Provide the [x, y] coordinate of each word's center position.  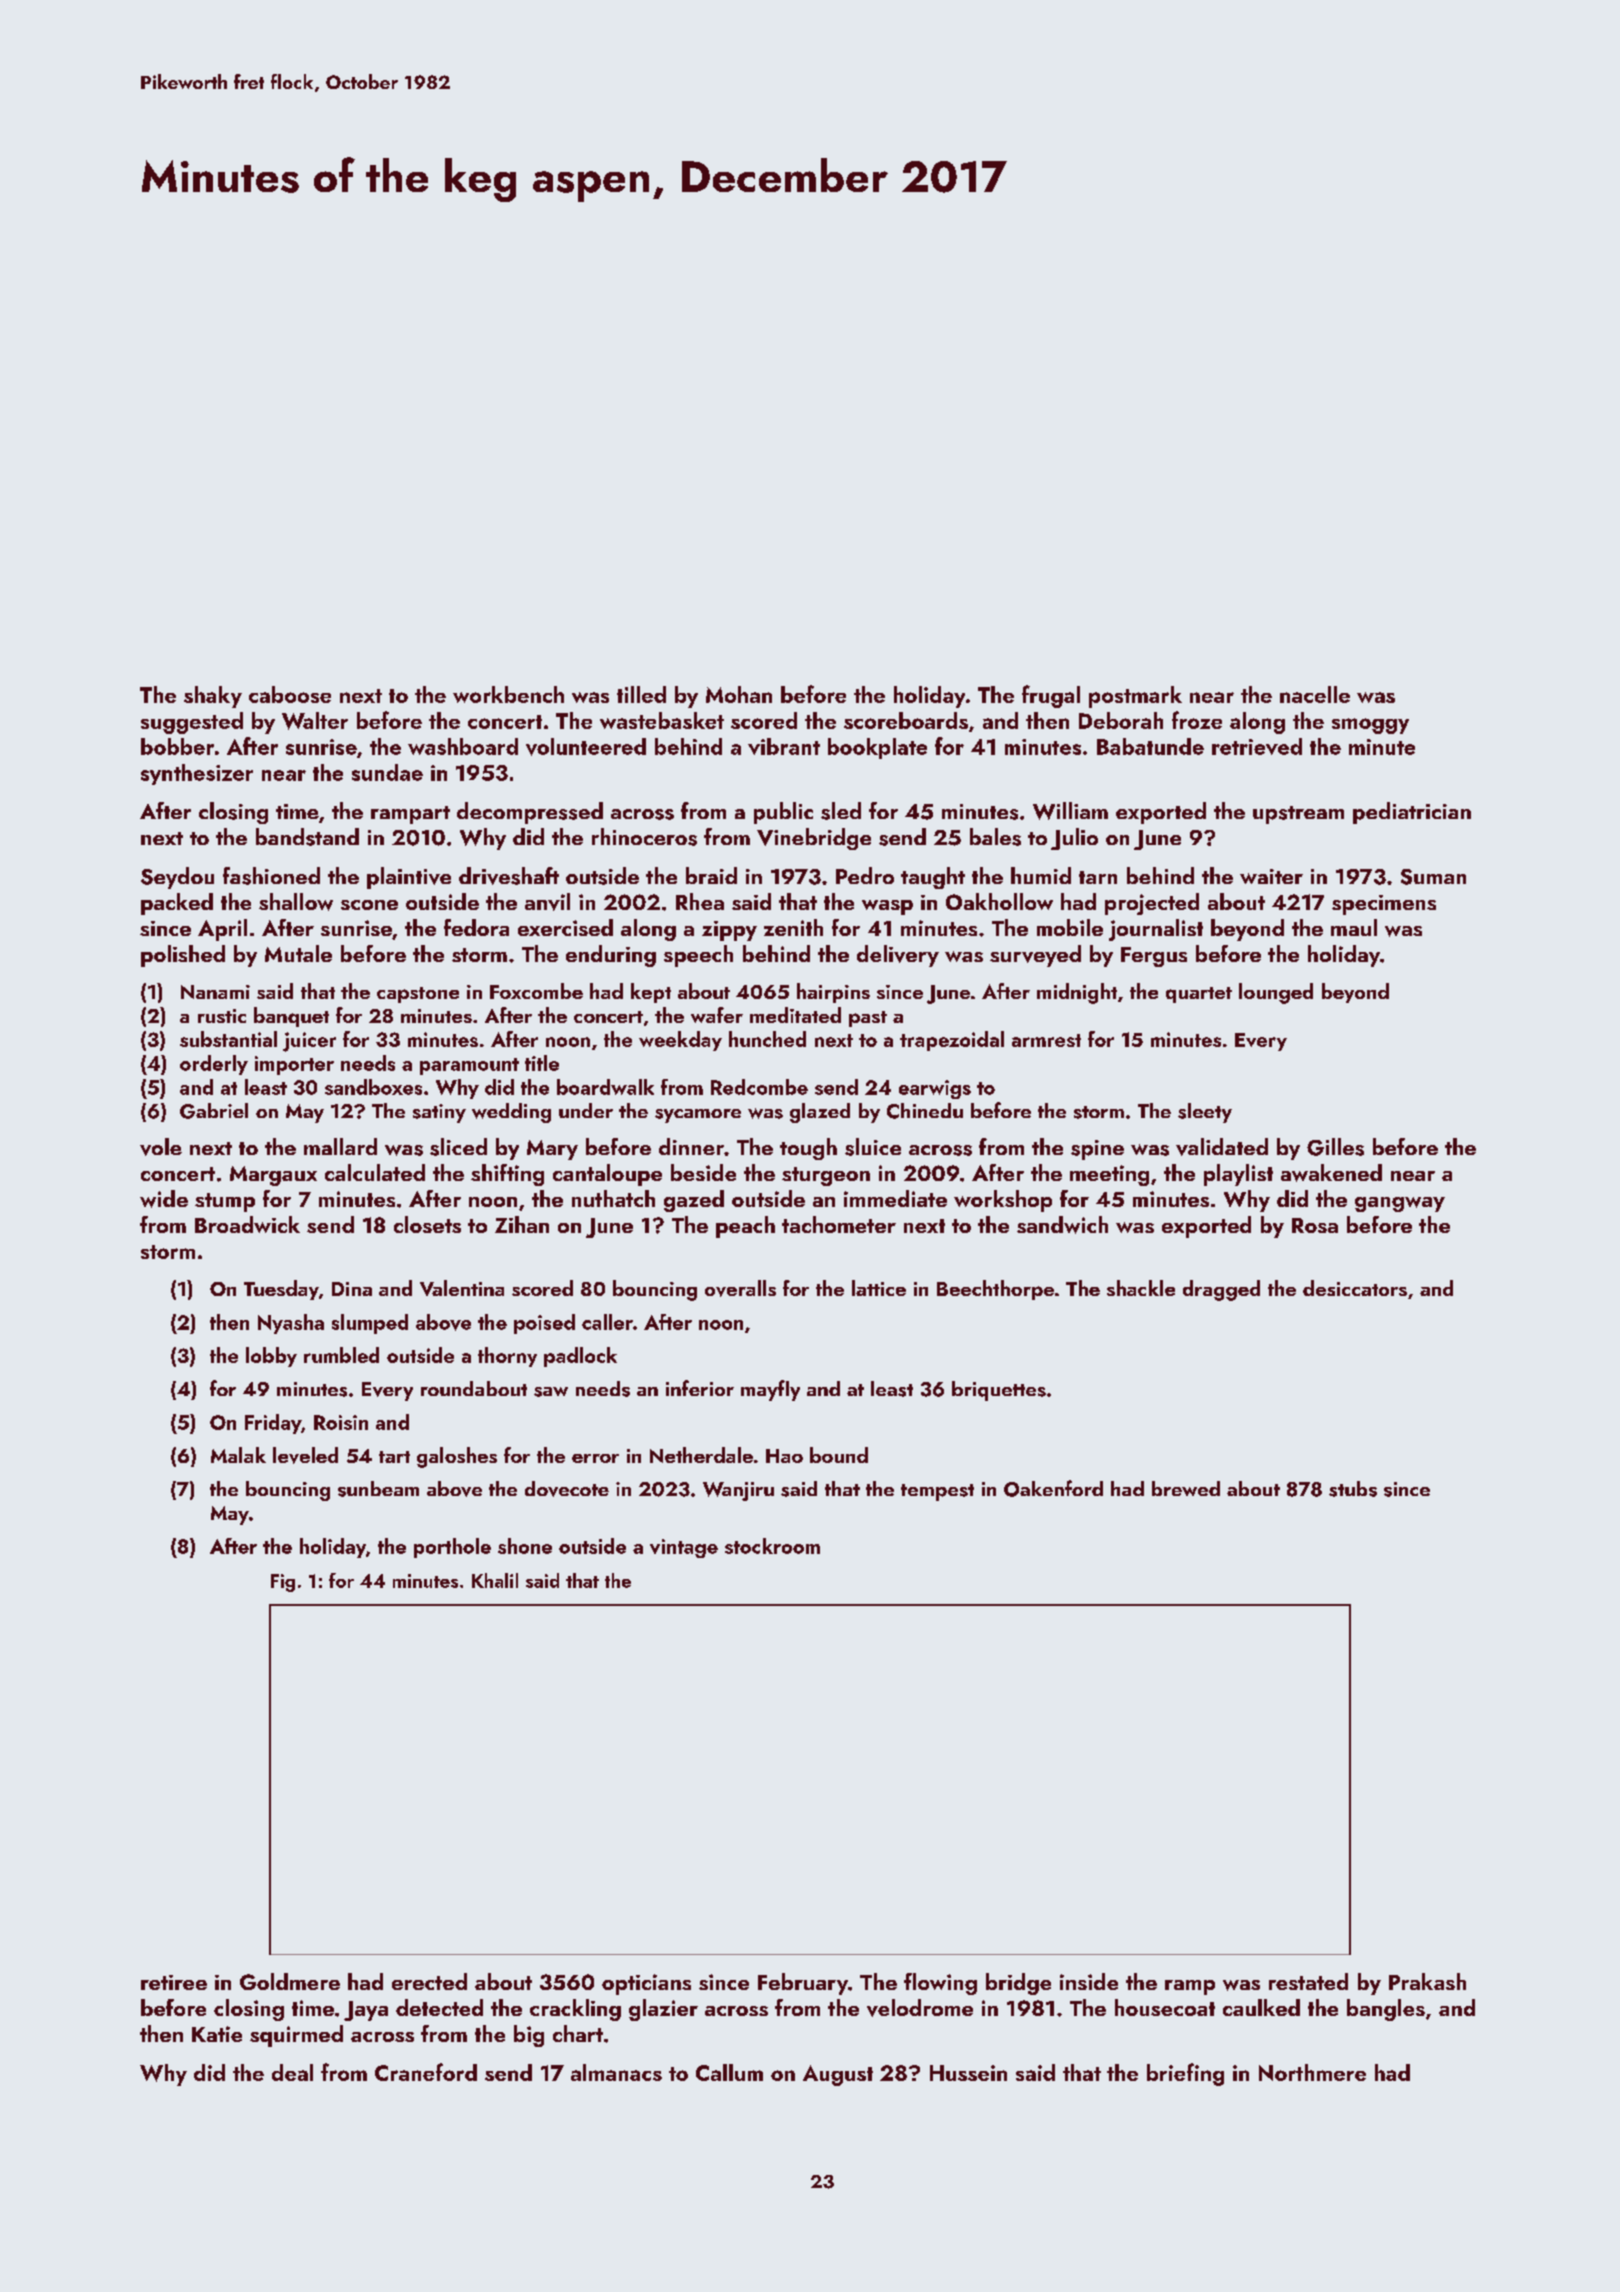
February [803, 1984]
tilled [641, 694]
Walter [315, 721]
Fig [283, 1583]
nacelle [1315, 694]
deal [292, 2072]
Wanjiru [738, 1491]
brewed [1186, 1488]
